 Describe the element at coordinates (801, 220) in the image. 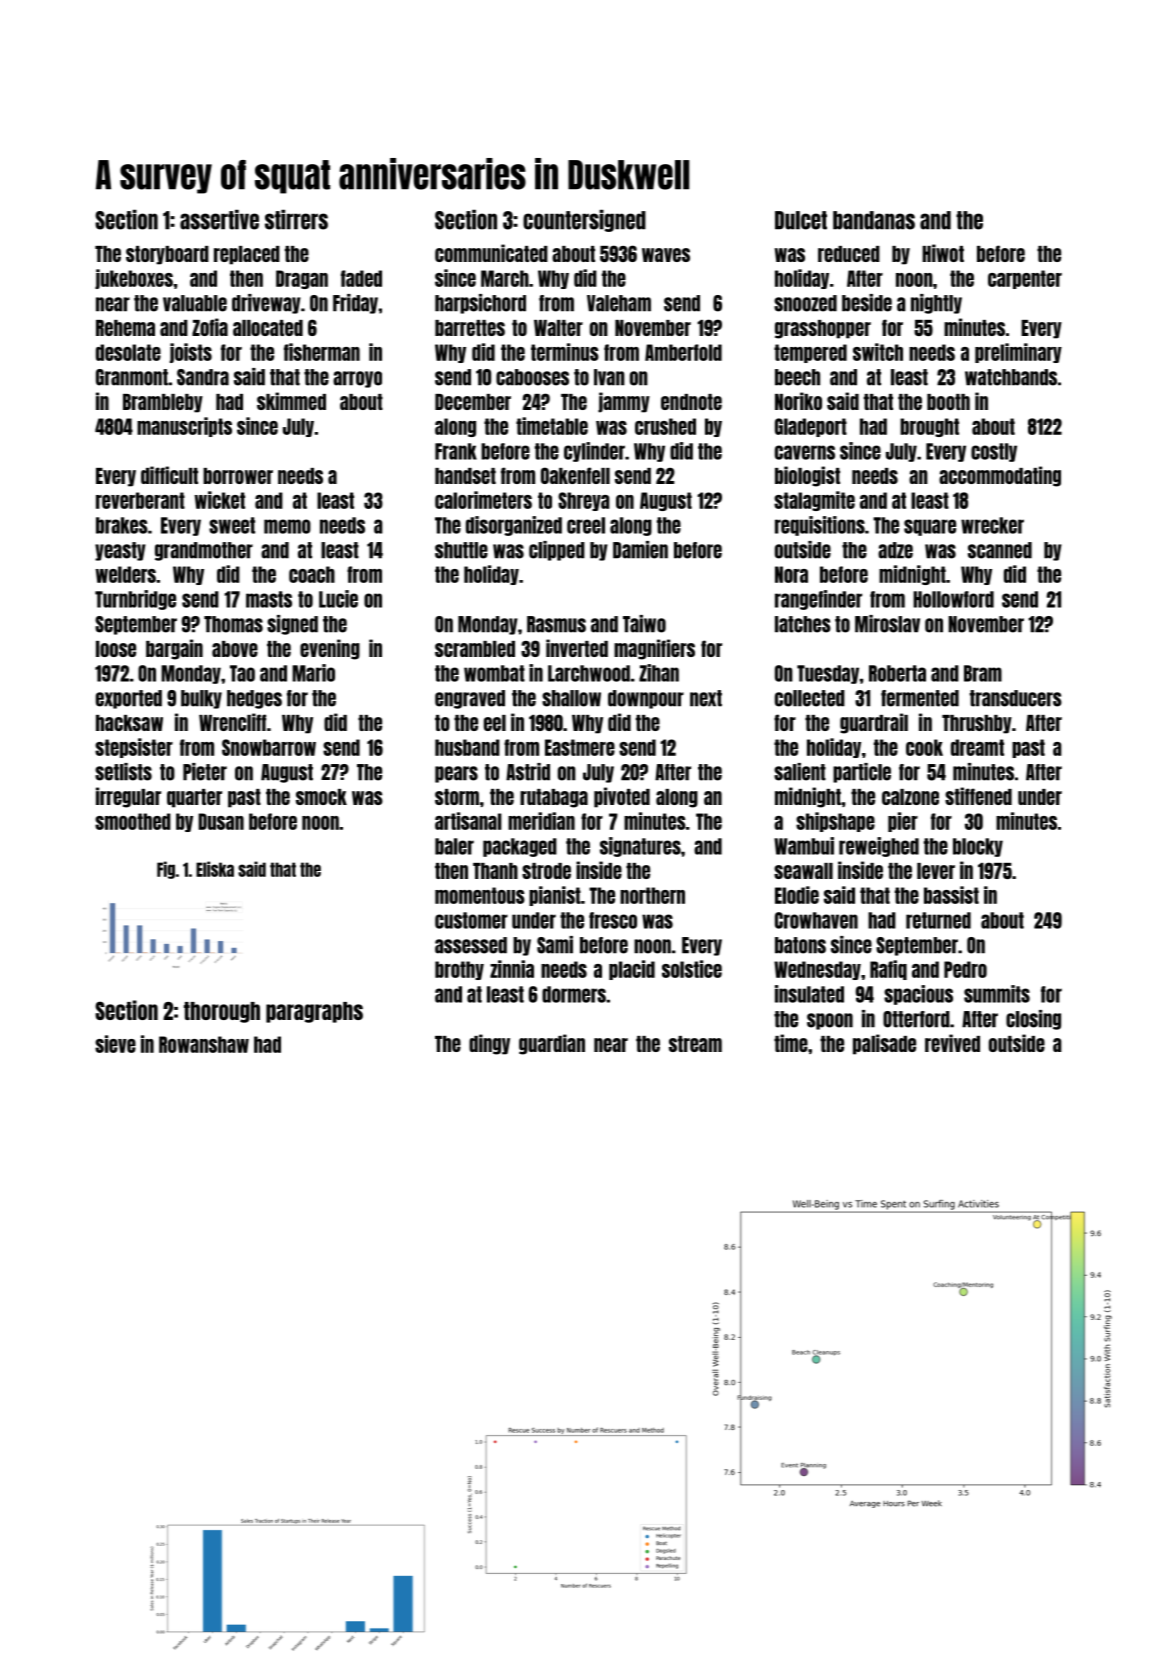

I see `Dulcet` at that location.
